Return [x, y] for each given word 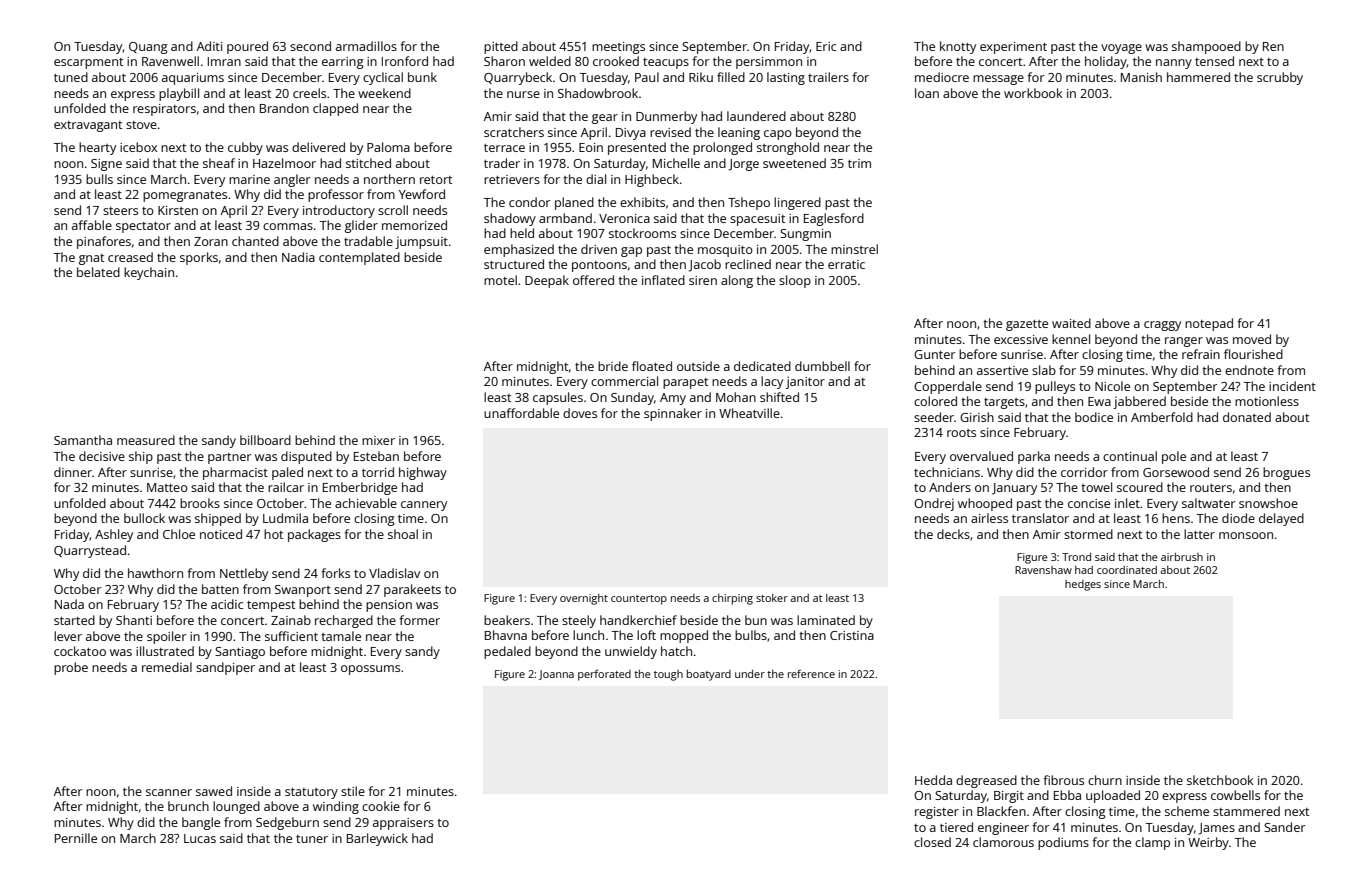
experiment [1013, 48]
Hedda [933, 780]
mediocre [942, 77]
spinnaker [673, 414]
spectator [143, 227]
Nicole [1112, 386]
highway [423, 473]
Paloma [388, 147]
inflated [663, 280]
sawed [214, 791]
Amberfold [1162, 417]
